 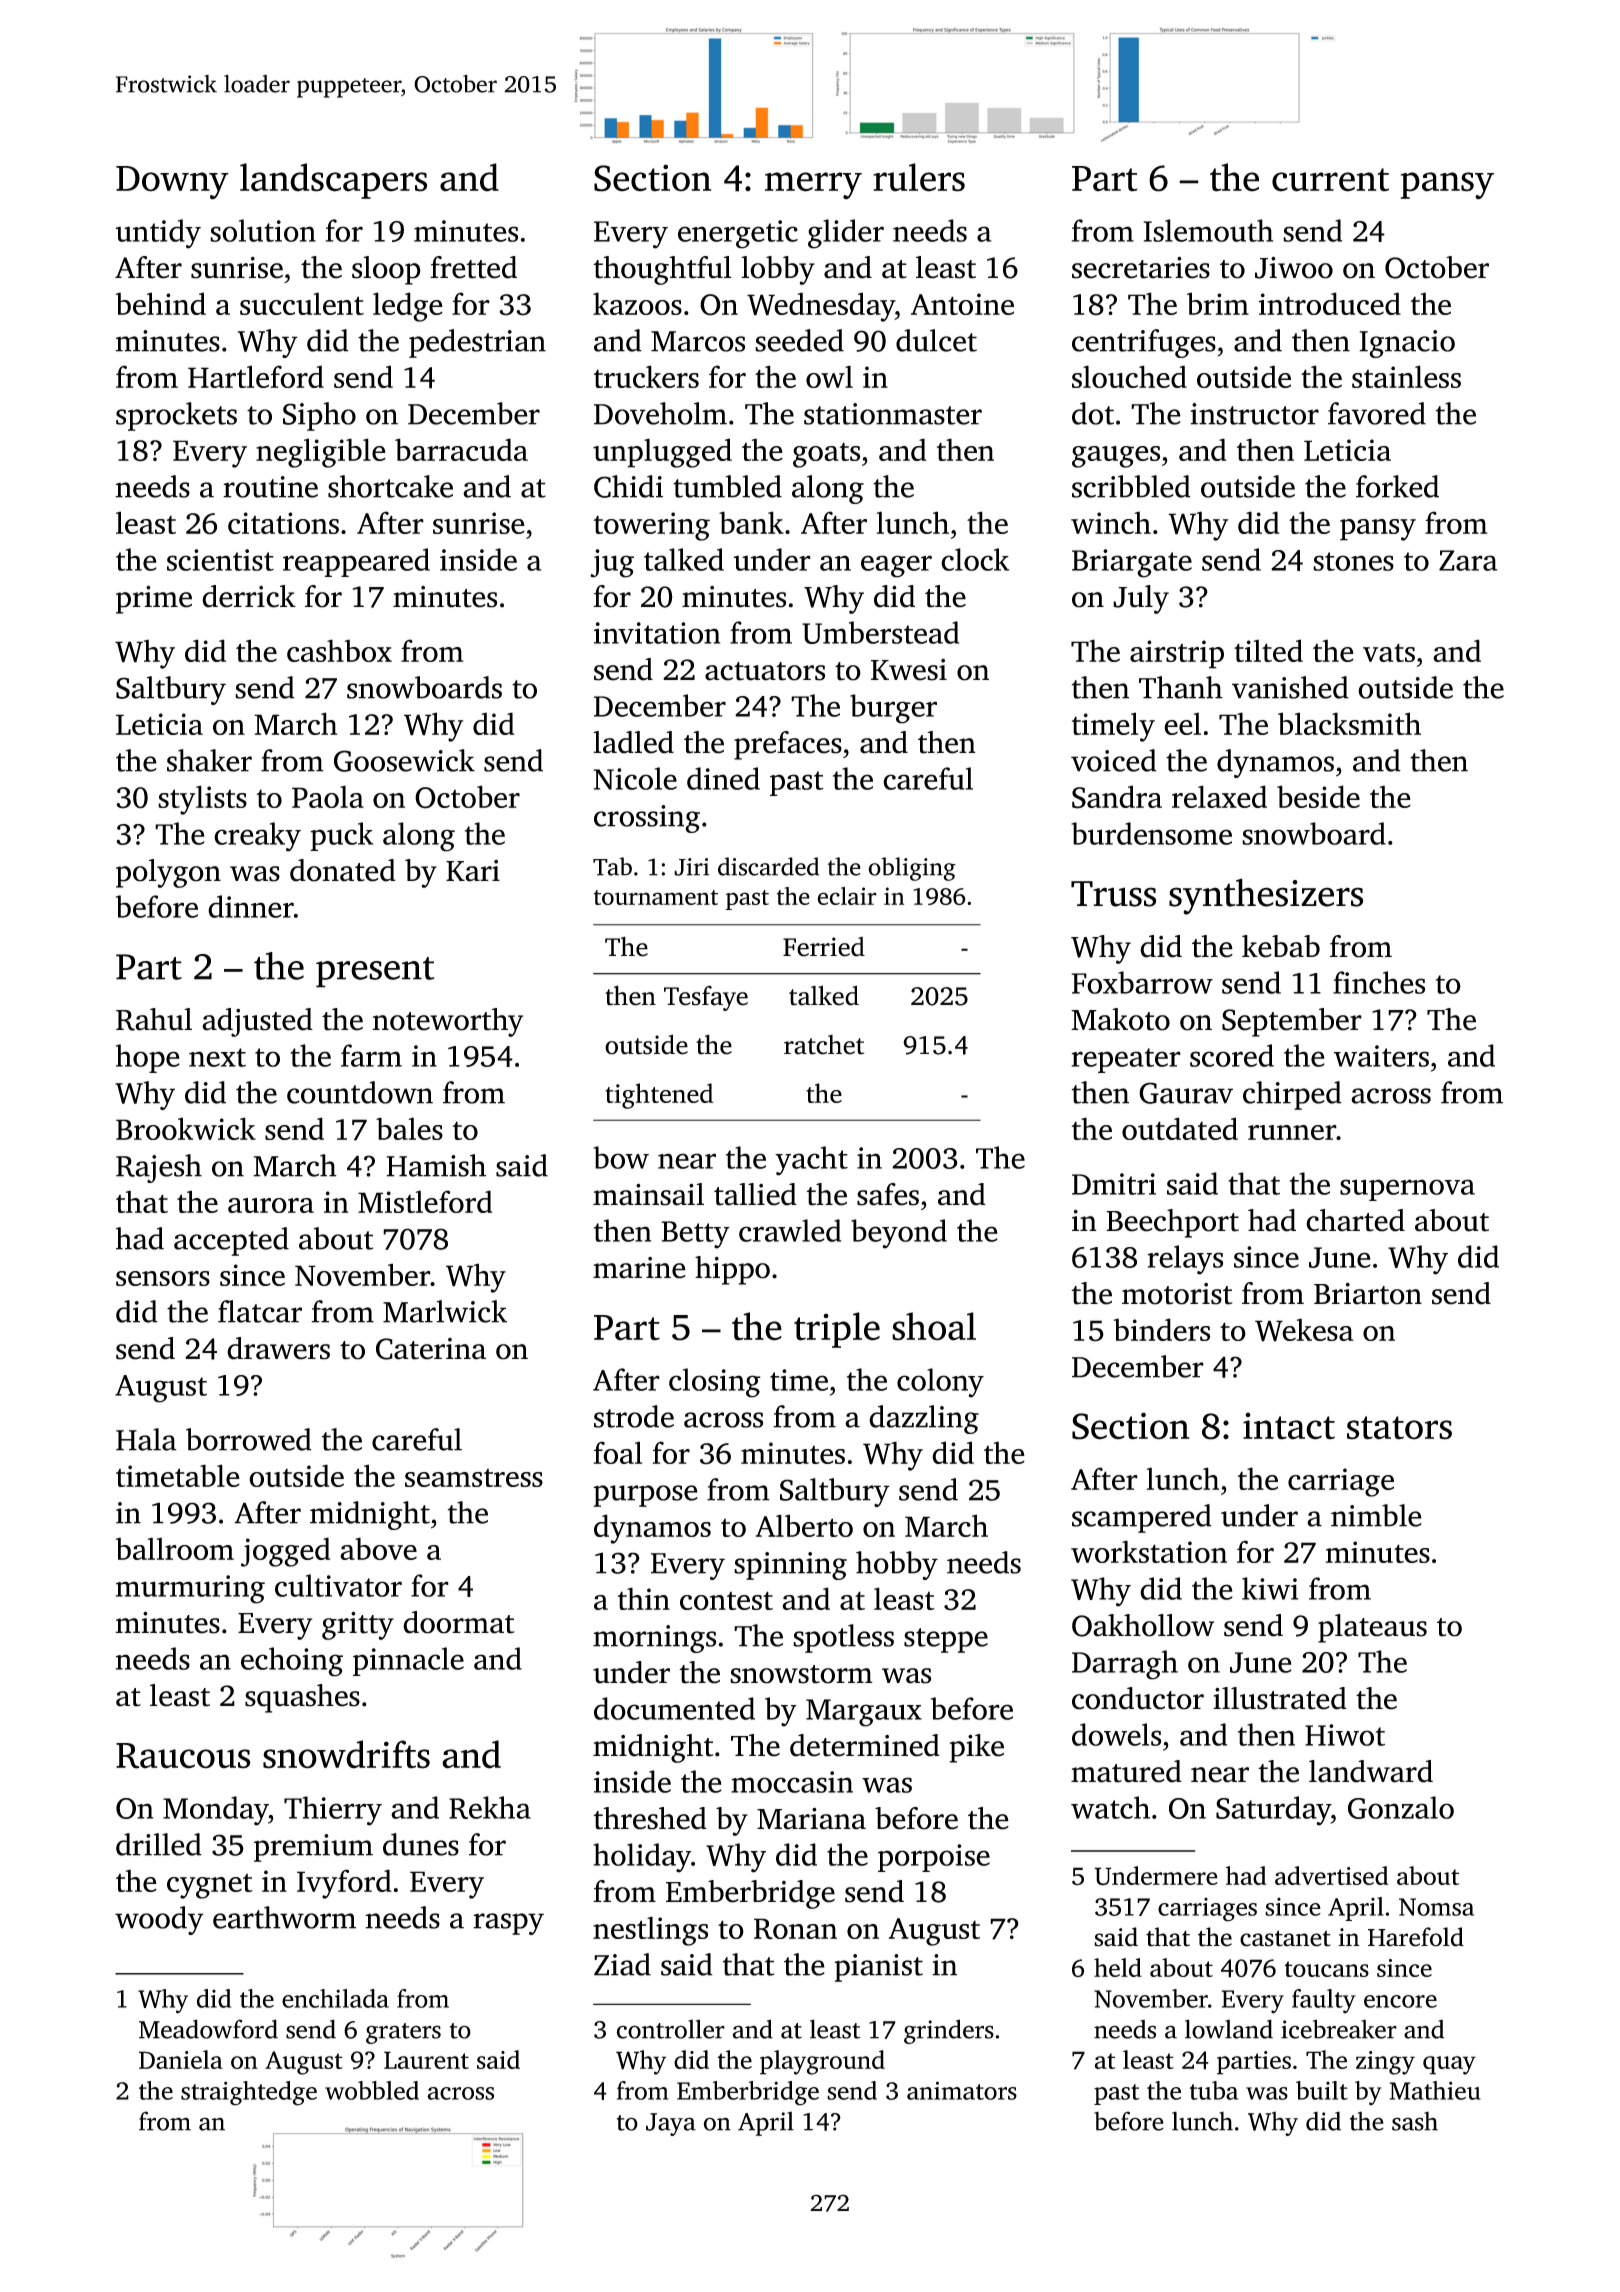 I want to click on kebab, so click(x=1281, y=946).
